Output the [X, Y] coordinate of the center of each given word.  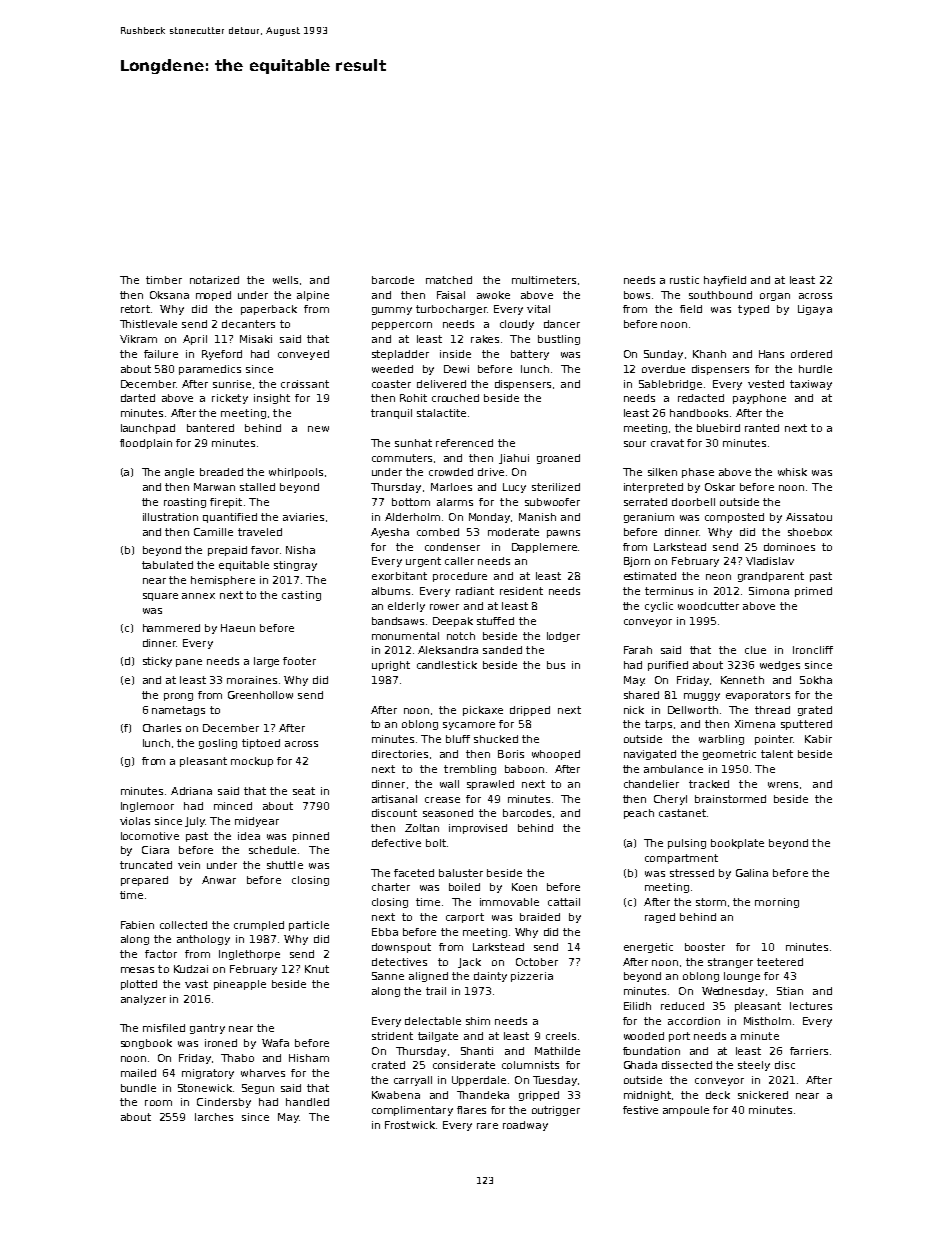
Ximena [755, 724]
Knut [317, 969]
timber [164, 280]
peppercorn [402, 326]
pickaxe [483, 711]
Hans [771, 354]
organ [775, 297]
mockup [252, 762]
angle [179, 473]
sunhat [413, 443]
